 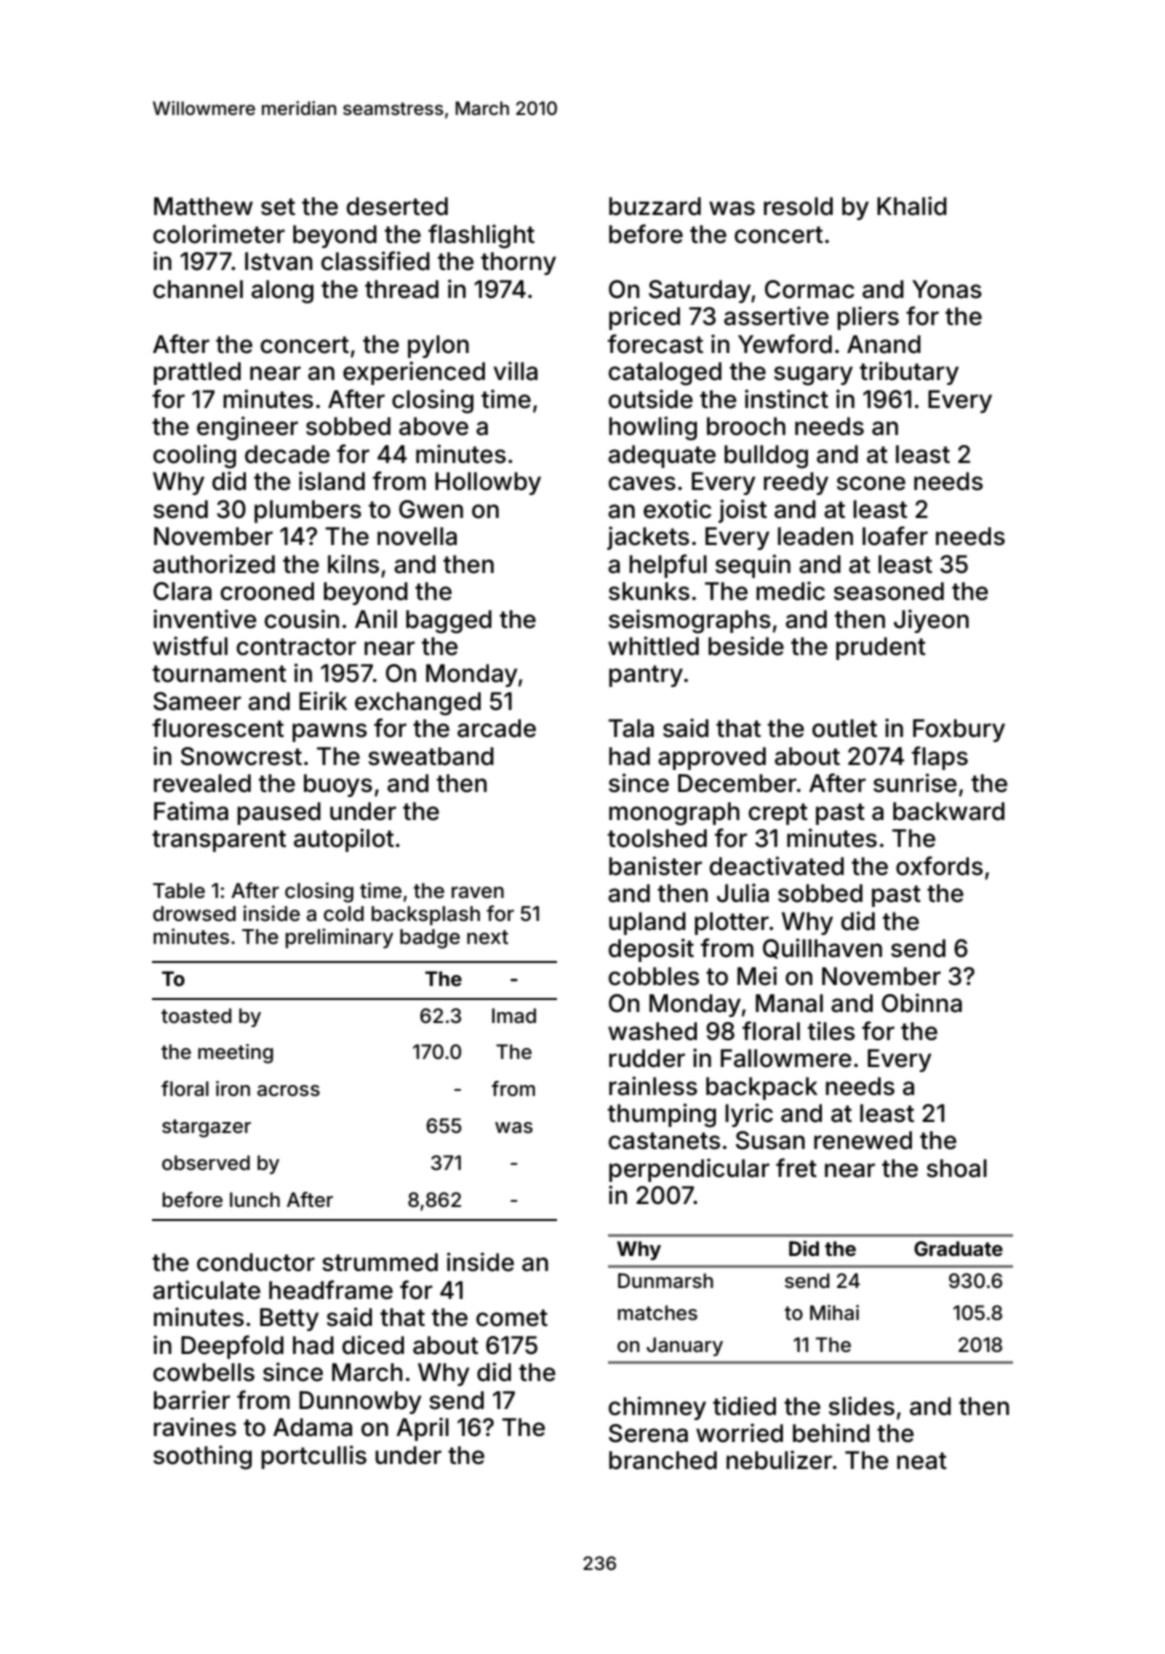 I want to click on branched, so click(x=663, y=1460).
